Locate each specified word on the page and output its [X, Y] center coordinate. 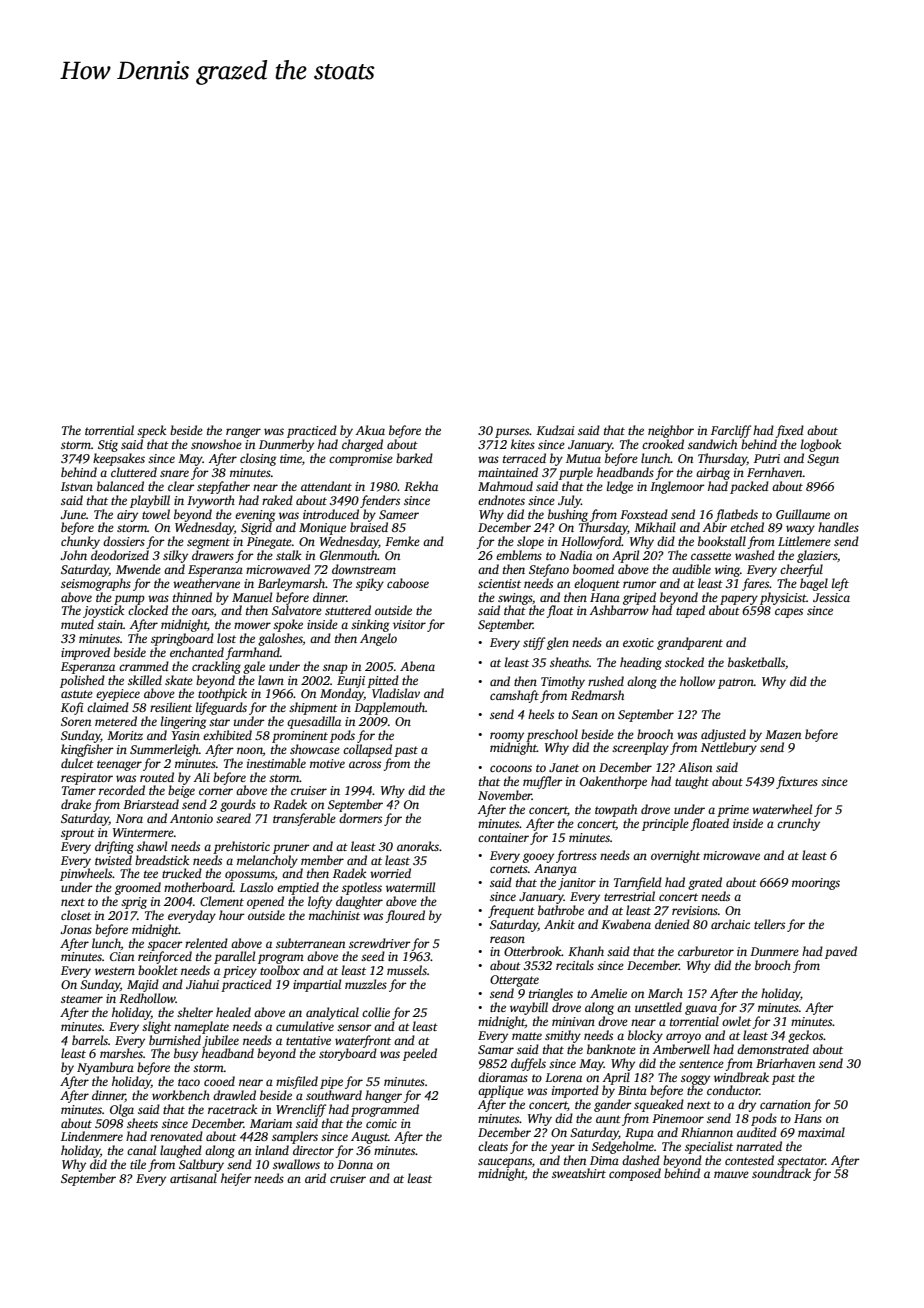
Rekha [421, 486]
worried [390, 873]
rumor [640, 584]
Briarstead [151, 804]
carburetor [706, 951]
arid [315, 1178]
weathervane [206, 583]
